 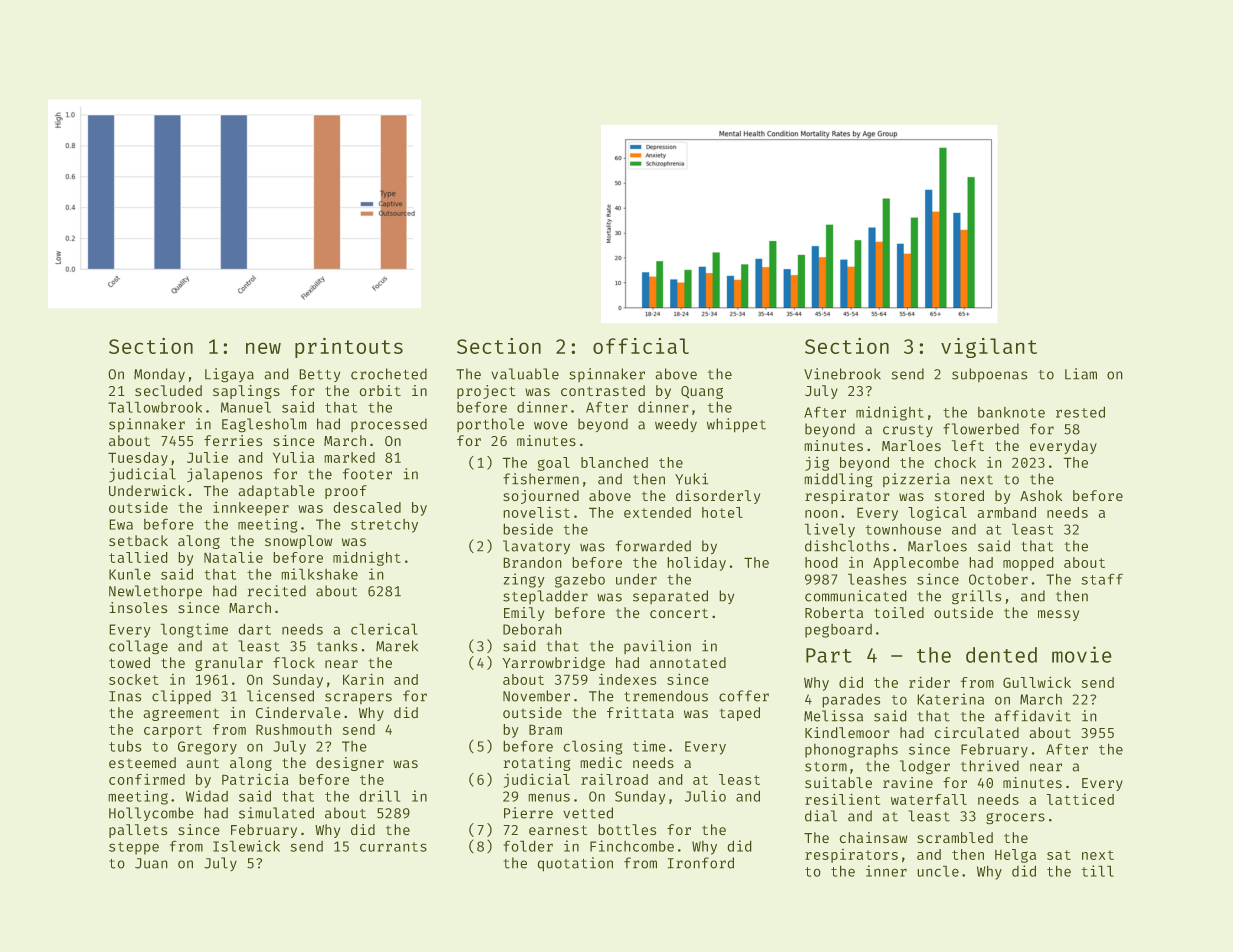 What do you see at coordinates (641, 346) in the page?
I see `official` at bounding box center [641, 346].
